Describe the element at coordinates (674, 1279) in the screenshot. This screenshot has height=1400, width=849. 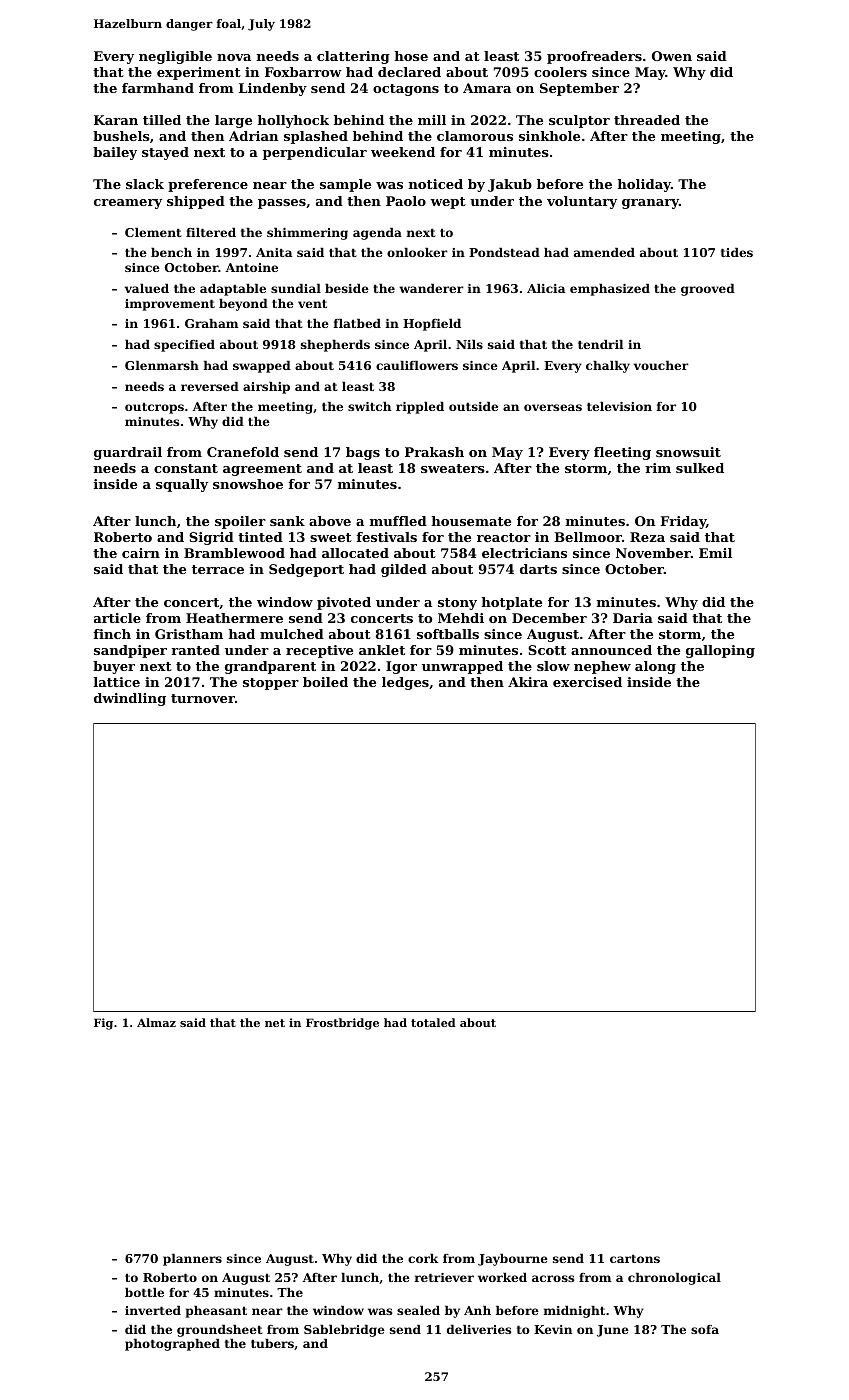
I see `chronological` at that location.
